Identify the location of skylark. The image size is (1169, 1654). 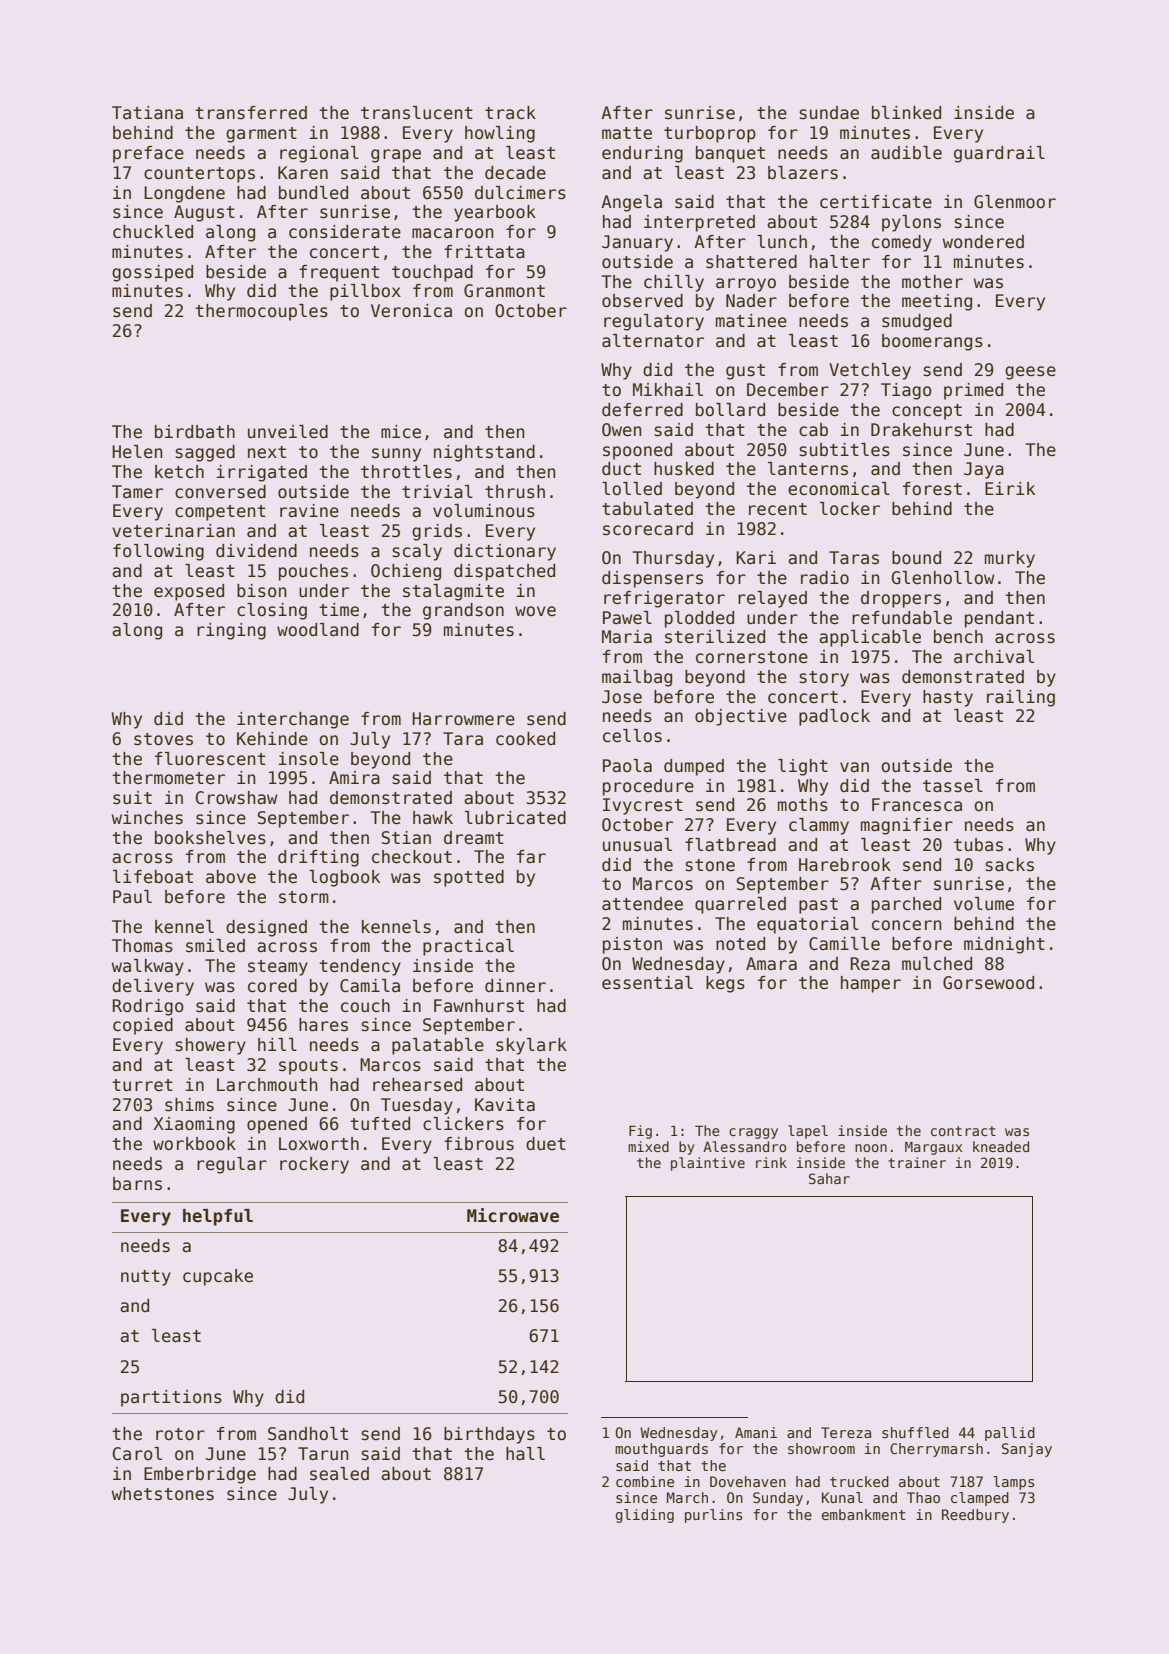
(531, 1046).
